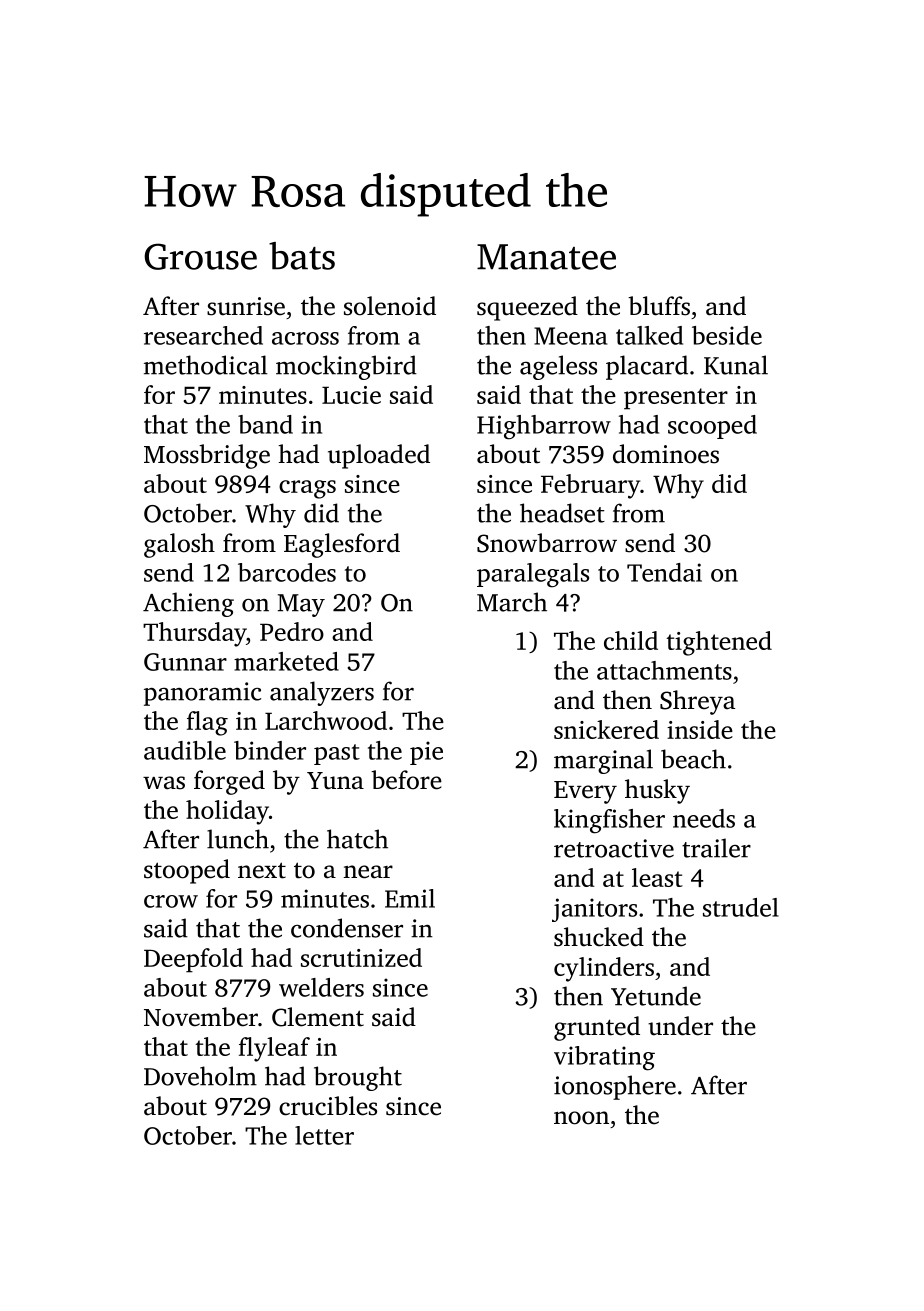 The height and width of the document is (1311, 924). I want to click on methodical, so click(206, 365).
